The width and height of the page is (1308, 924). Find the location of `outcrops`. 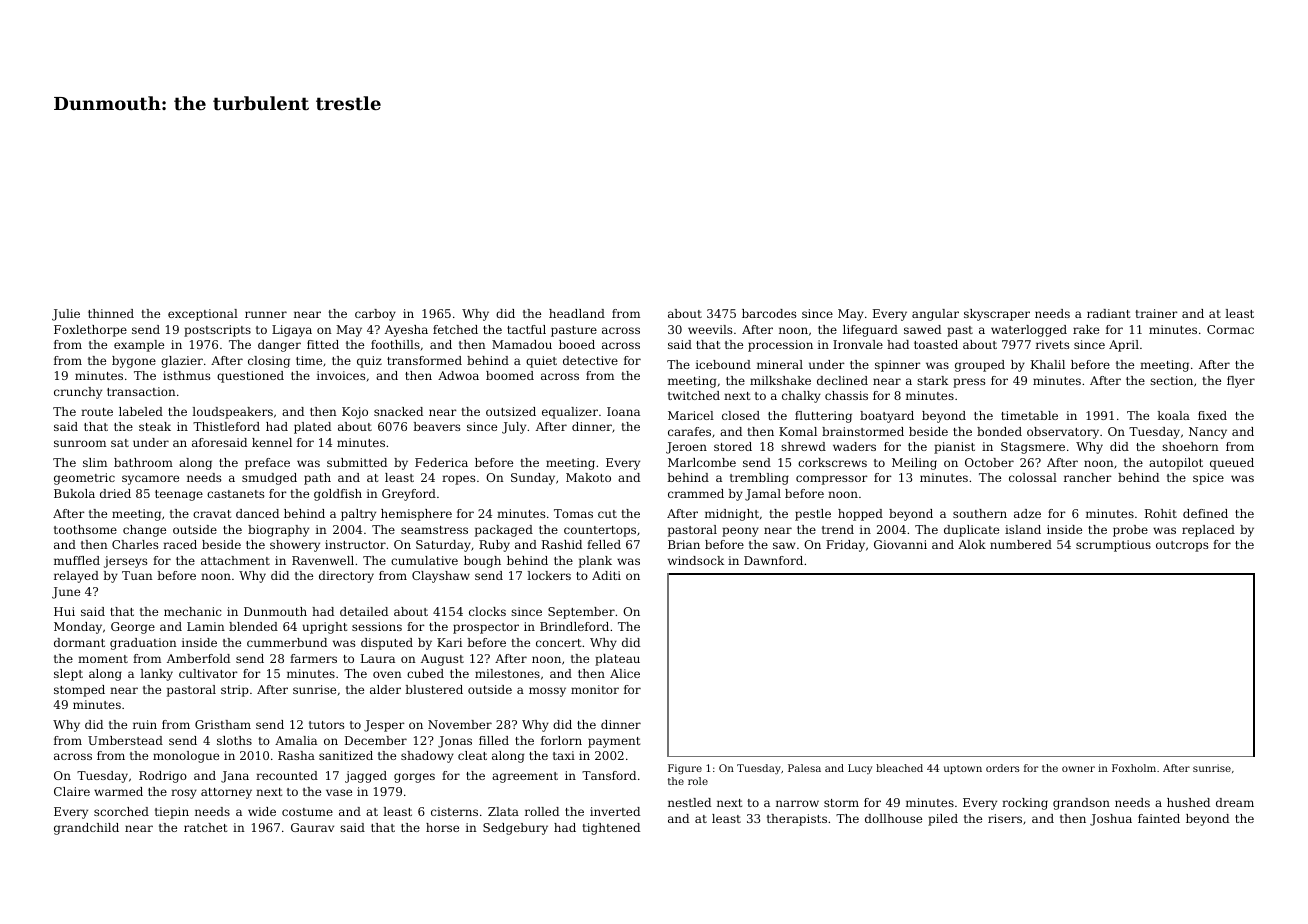

outcrops is located at coordinates (1182, 546).
